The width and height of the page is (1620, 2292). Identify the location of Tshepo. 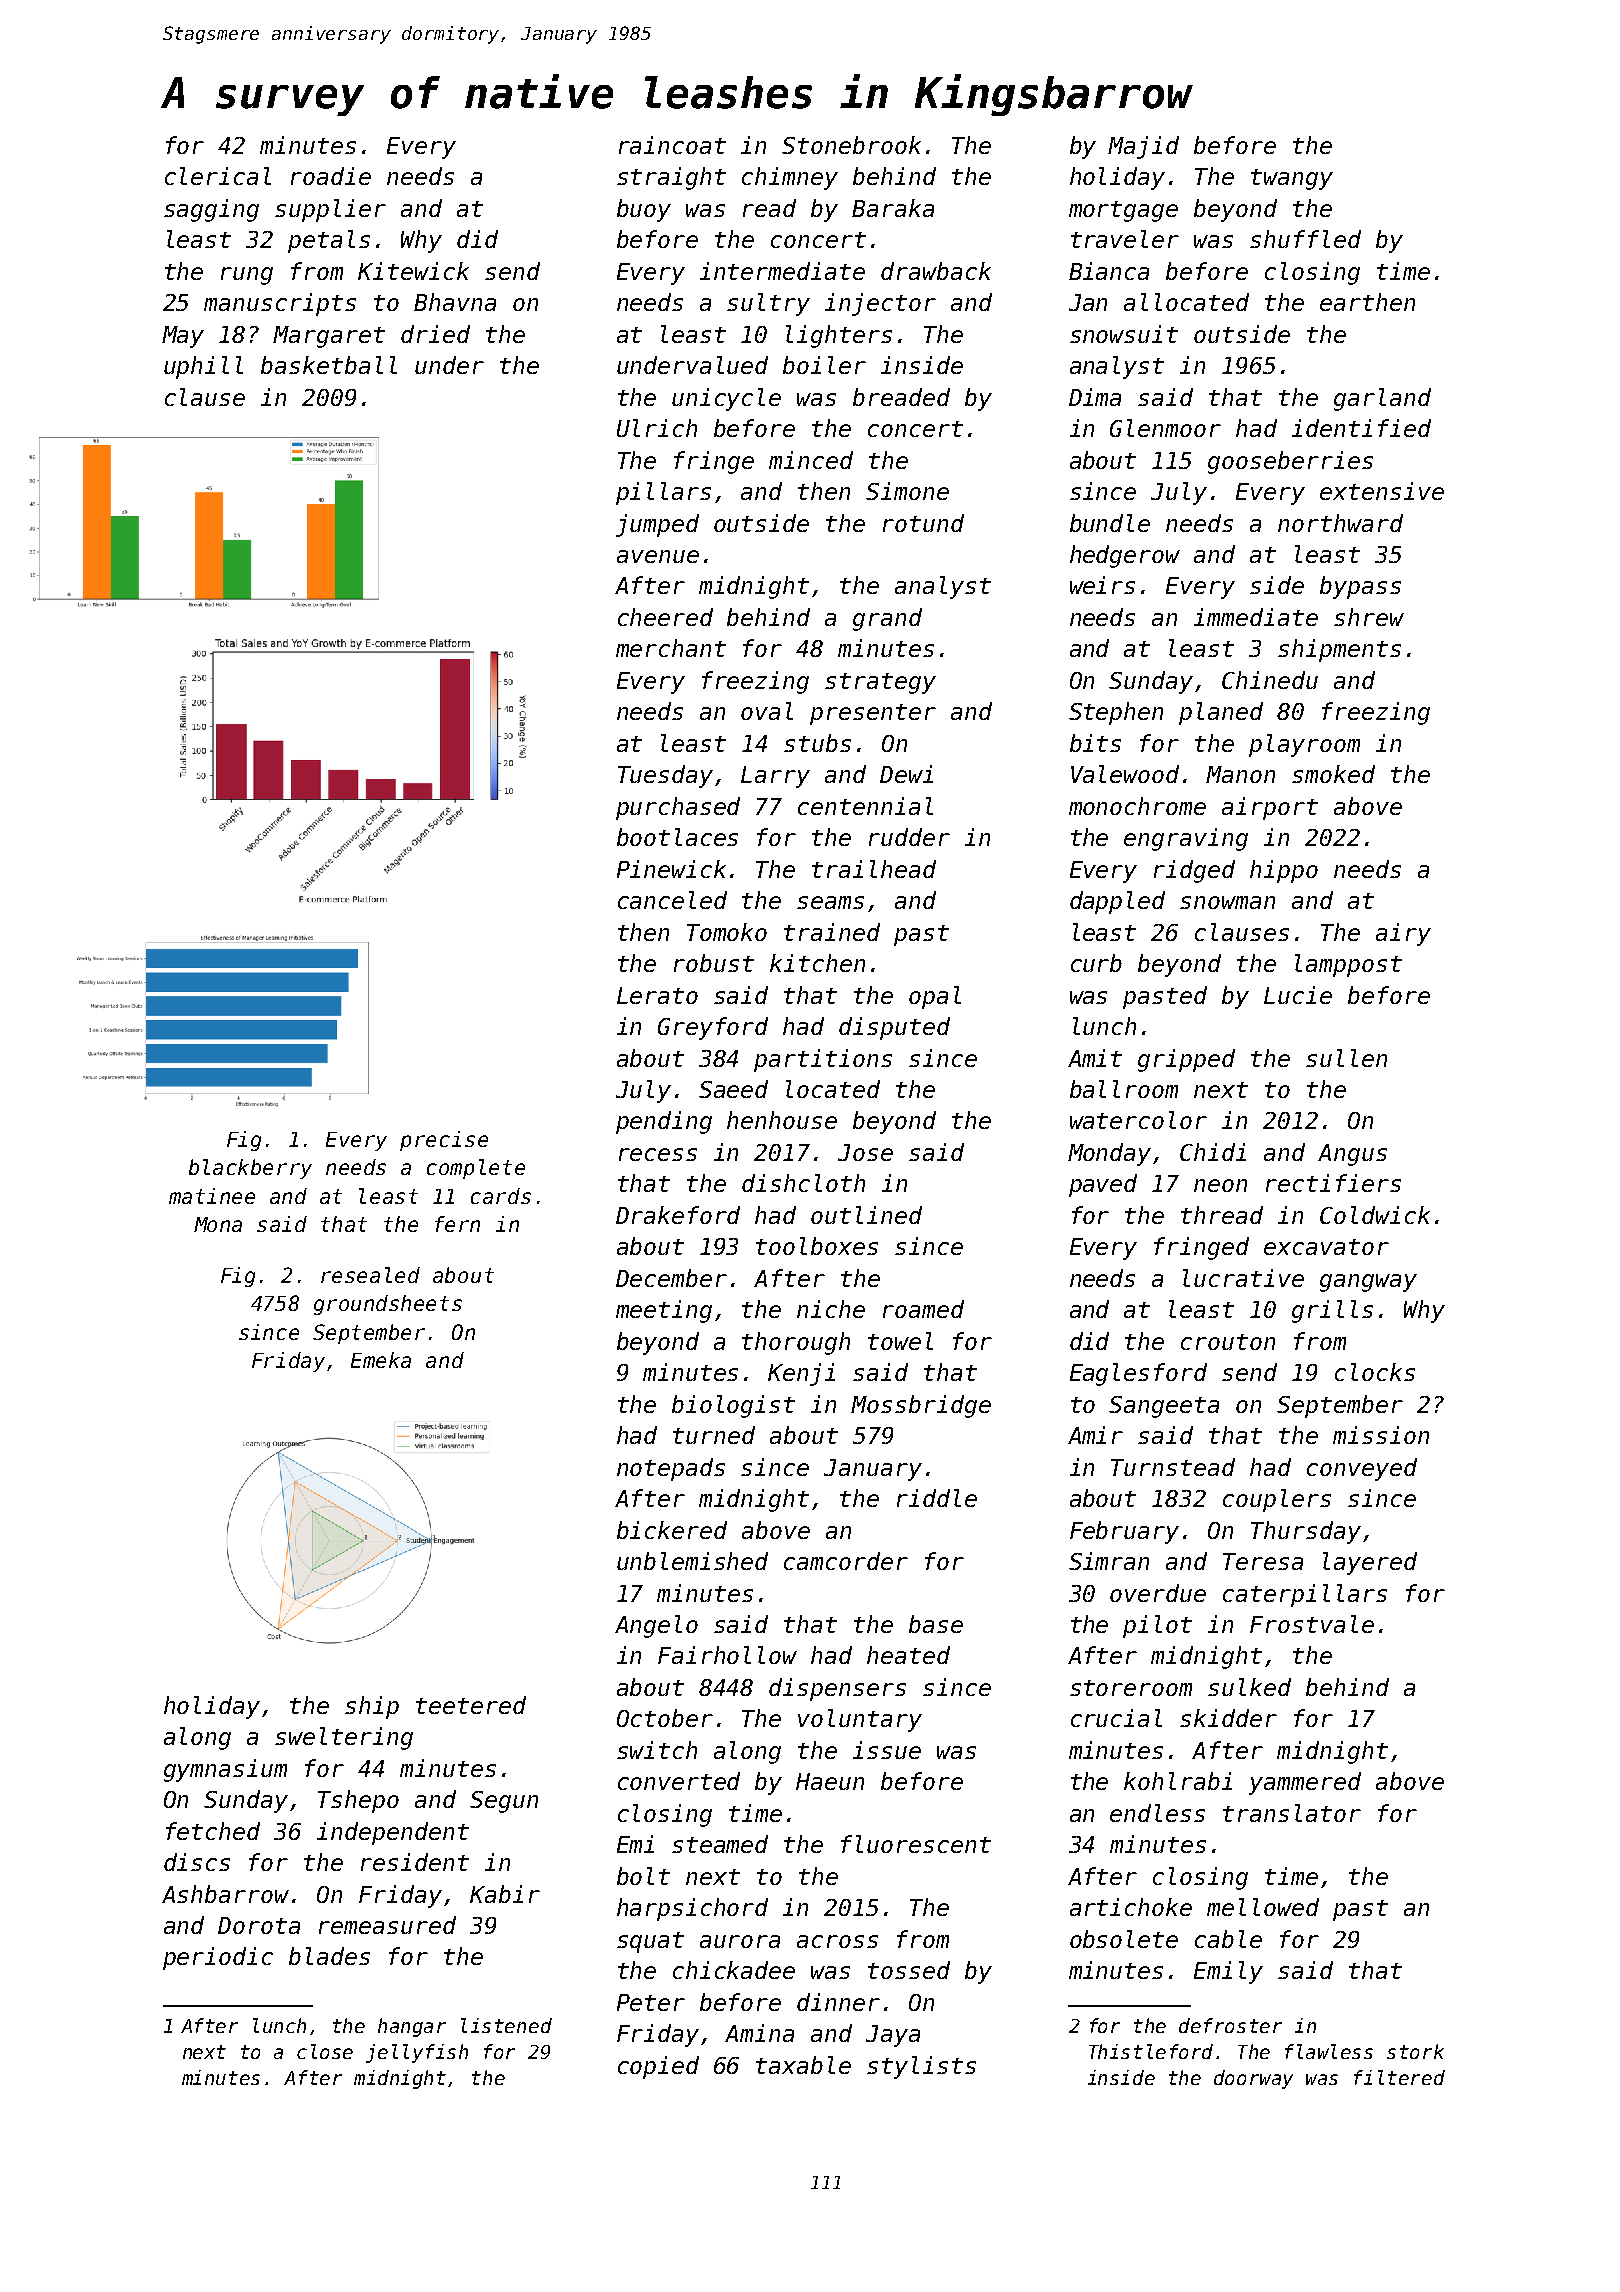
(358, 1801).
